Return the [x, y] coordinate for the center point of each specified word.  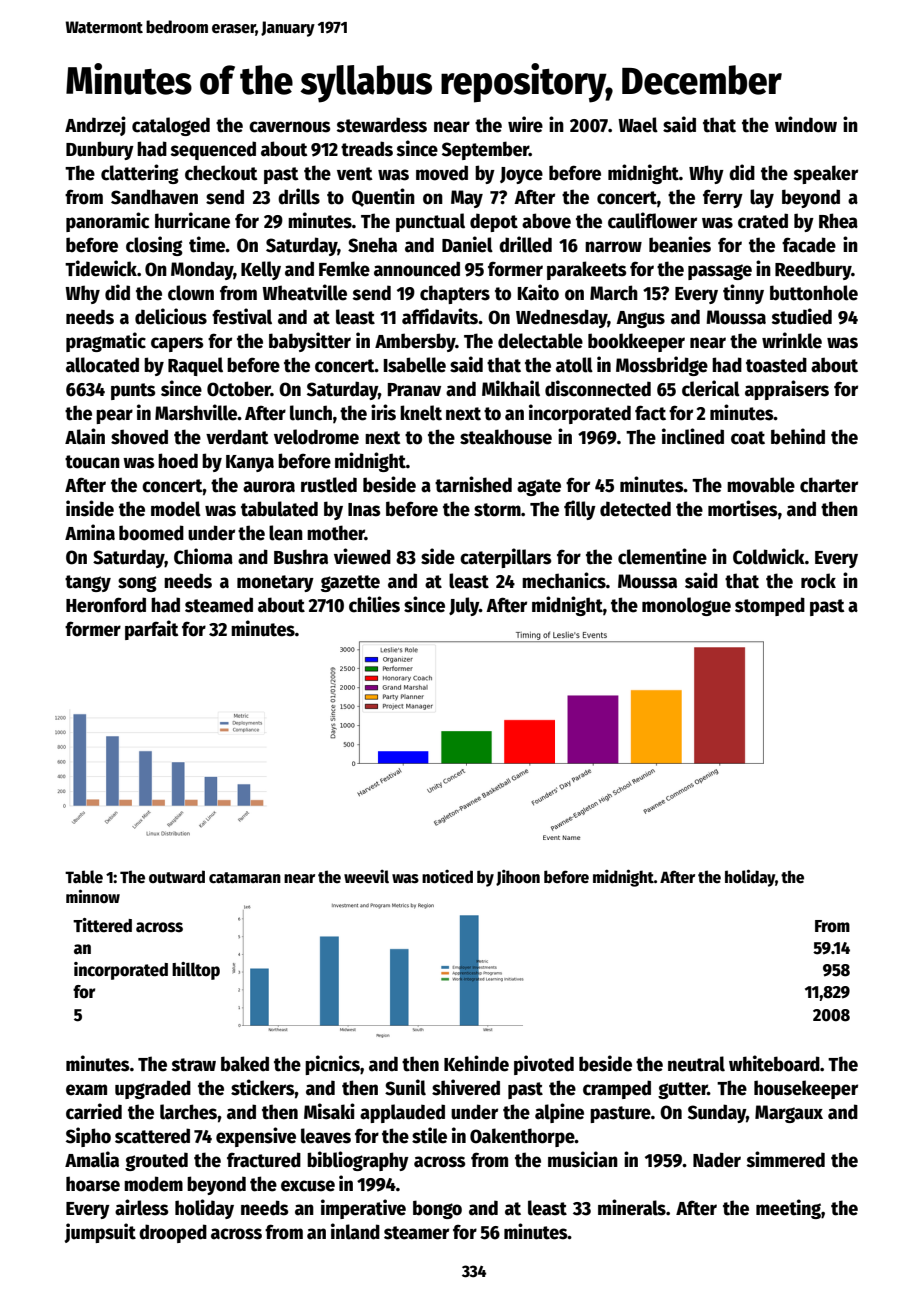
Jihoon [518, 878]
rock [818, 581]
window [806, 124]
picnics [332, 1065]
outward [177, 876]
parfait [152, 630]
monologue [686, 606]
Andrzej [95, 126]
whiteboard [774, 1063]
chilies [374, 604]
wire [525, 124]
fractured [264, 1160]
